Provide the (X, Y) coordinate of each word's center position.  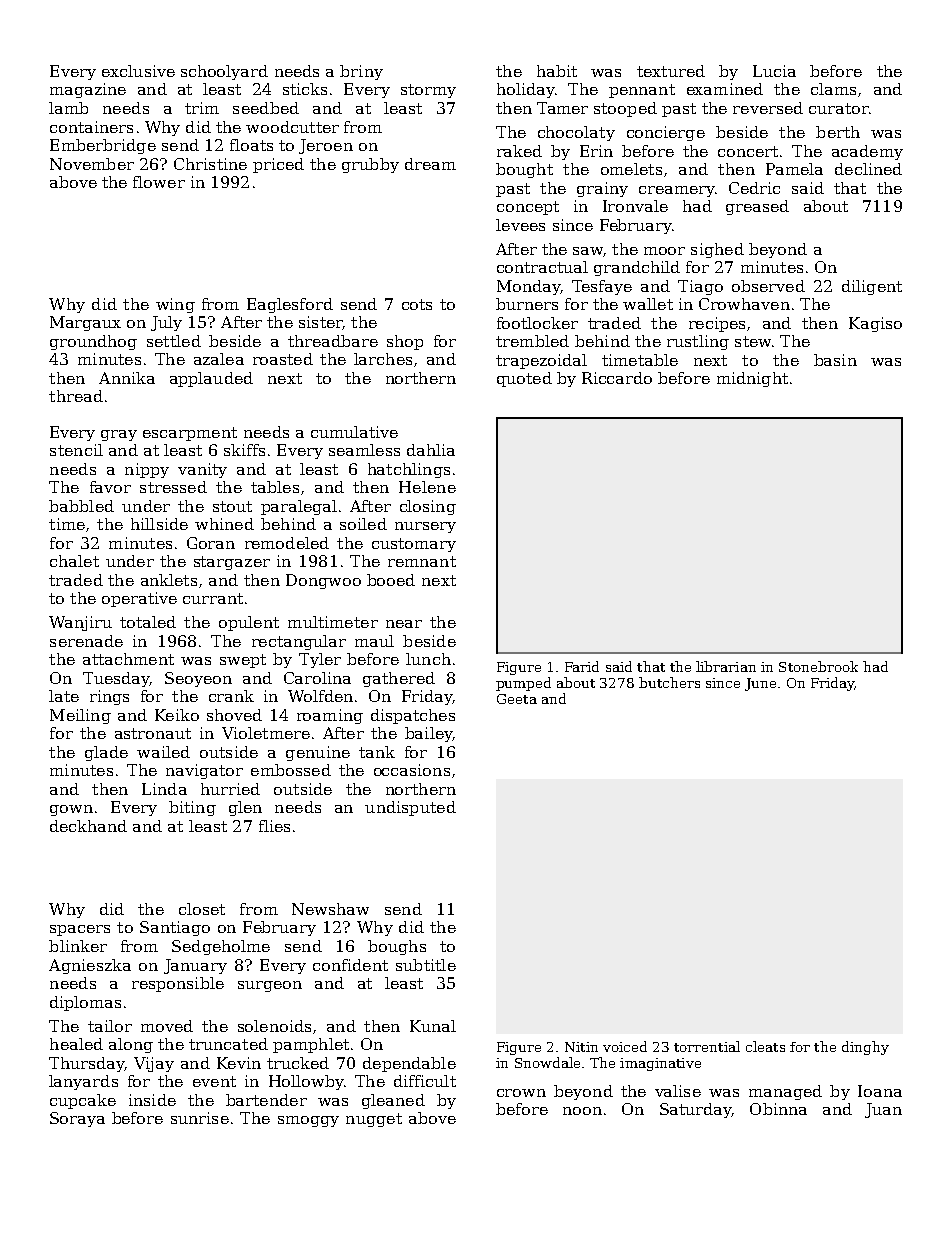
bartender (266, 1100)
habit (557, 71)
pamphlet (311, 1045)
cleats (765, 1046)
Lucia (774, 71)
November (92, 164)
